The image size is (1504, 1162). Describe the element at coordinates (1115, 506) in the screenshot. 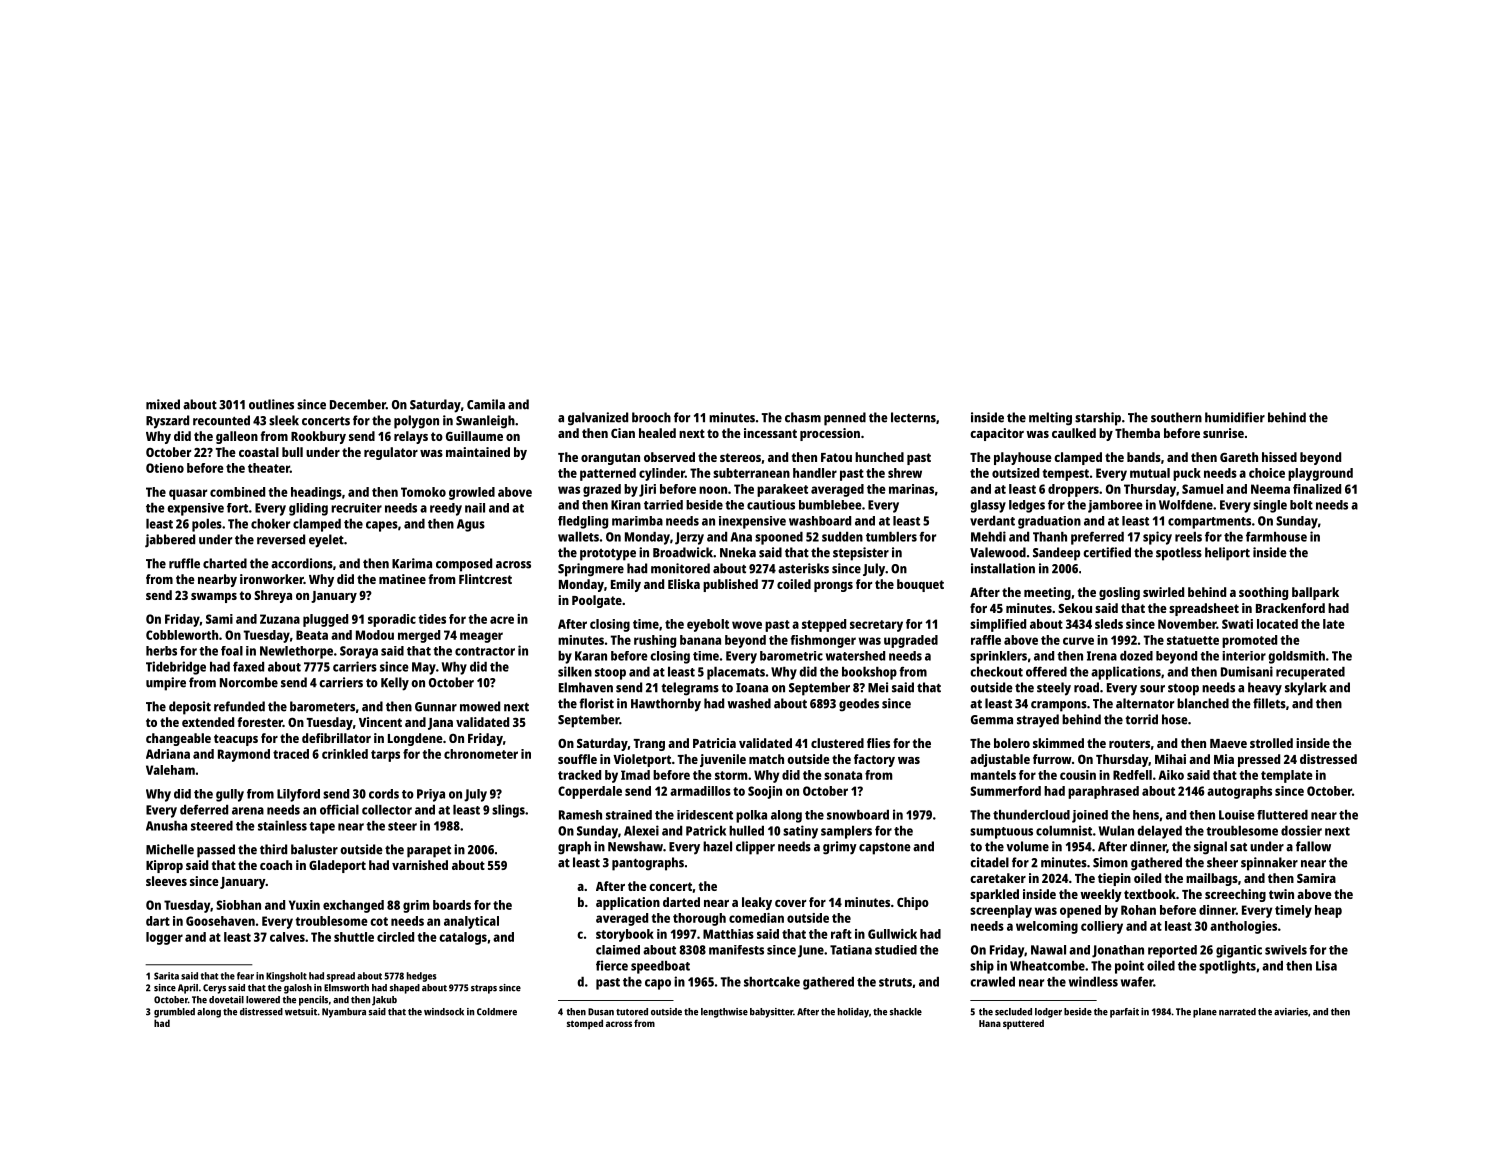

I see `jamboree` at that location.
